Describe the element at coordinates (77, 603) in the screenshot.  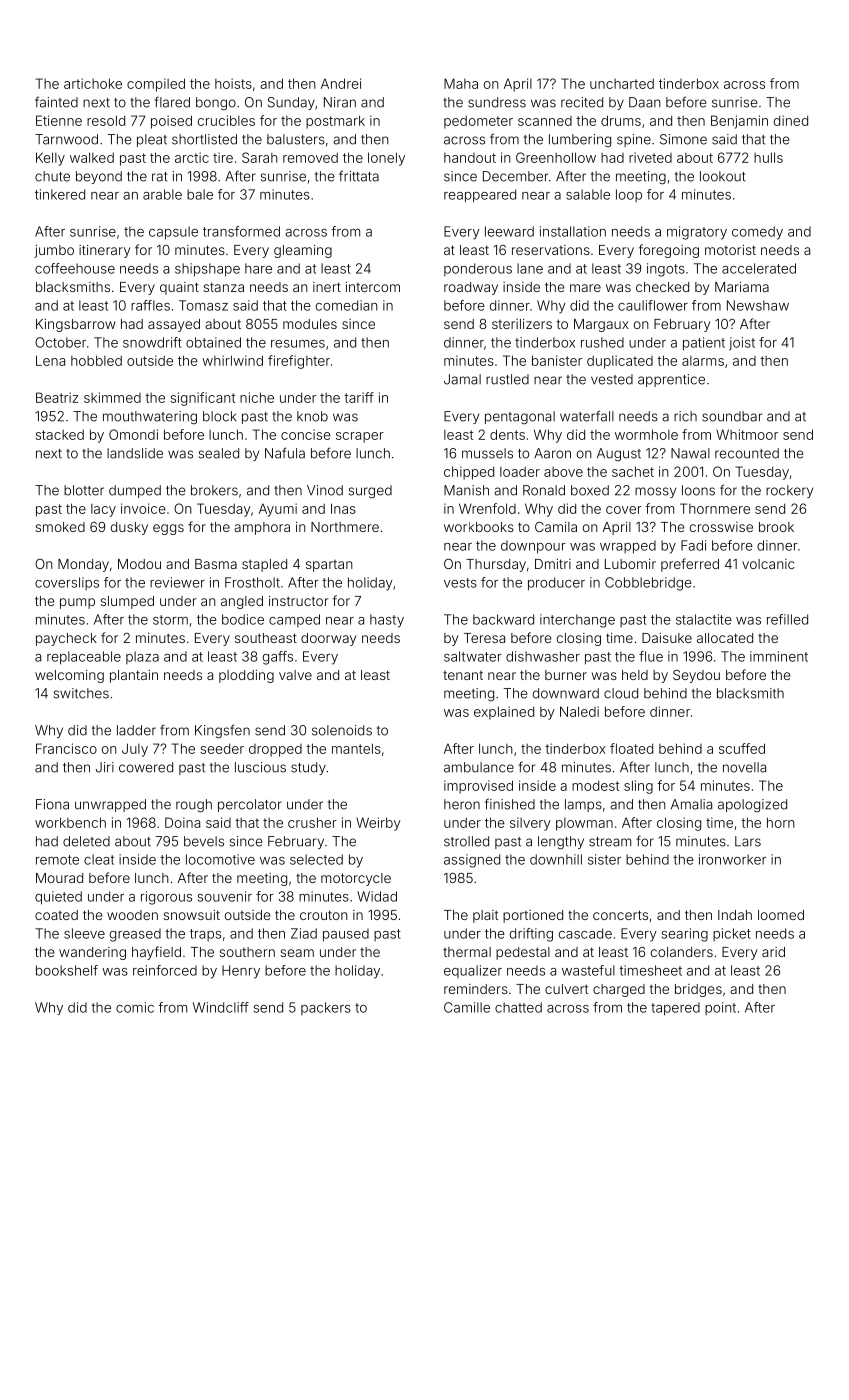
I see `pump` at that location.
